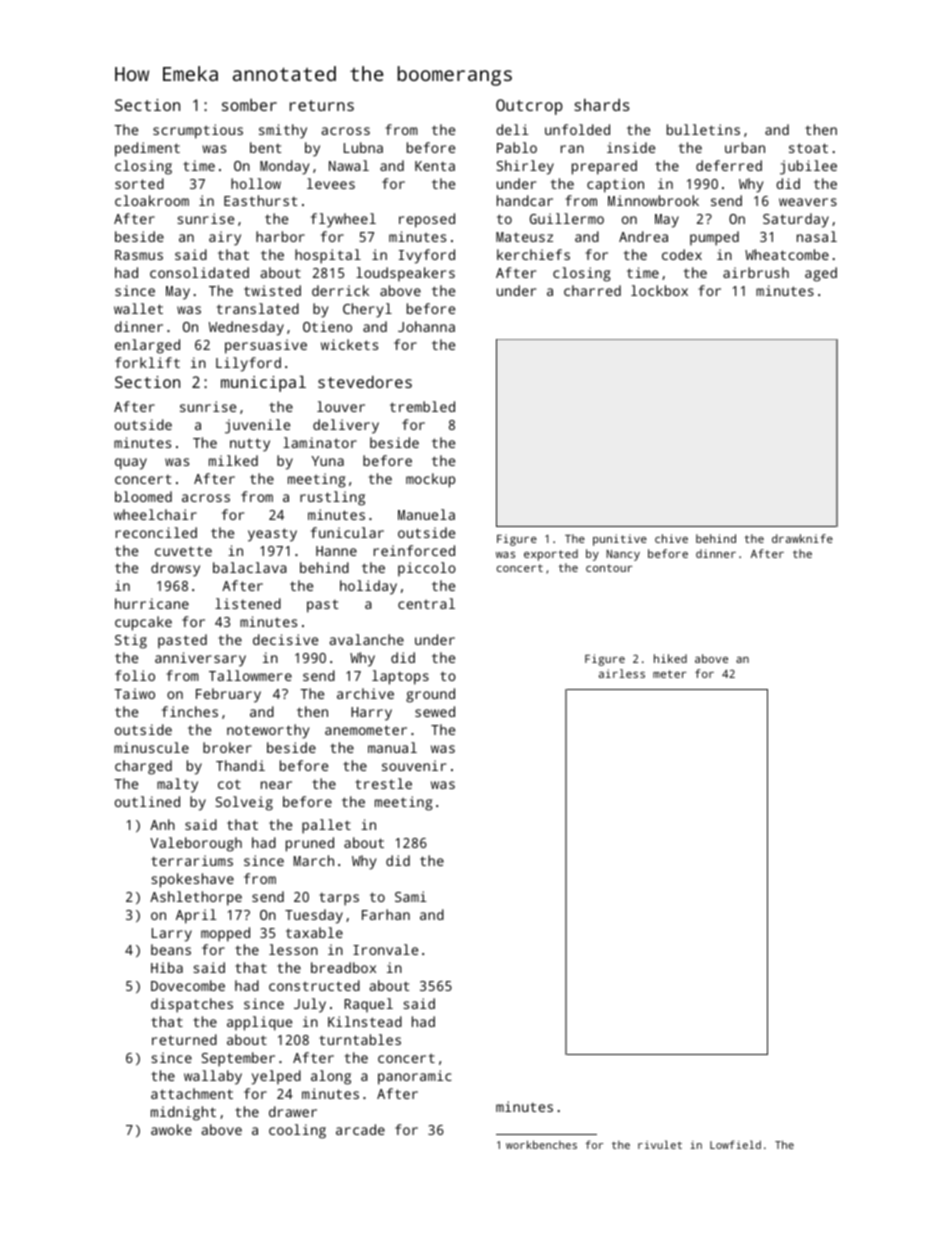  Describe the element at coordinates (541, 1144) in the screenshot. I see `workbenches` at that location.
